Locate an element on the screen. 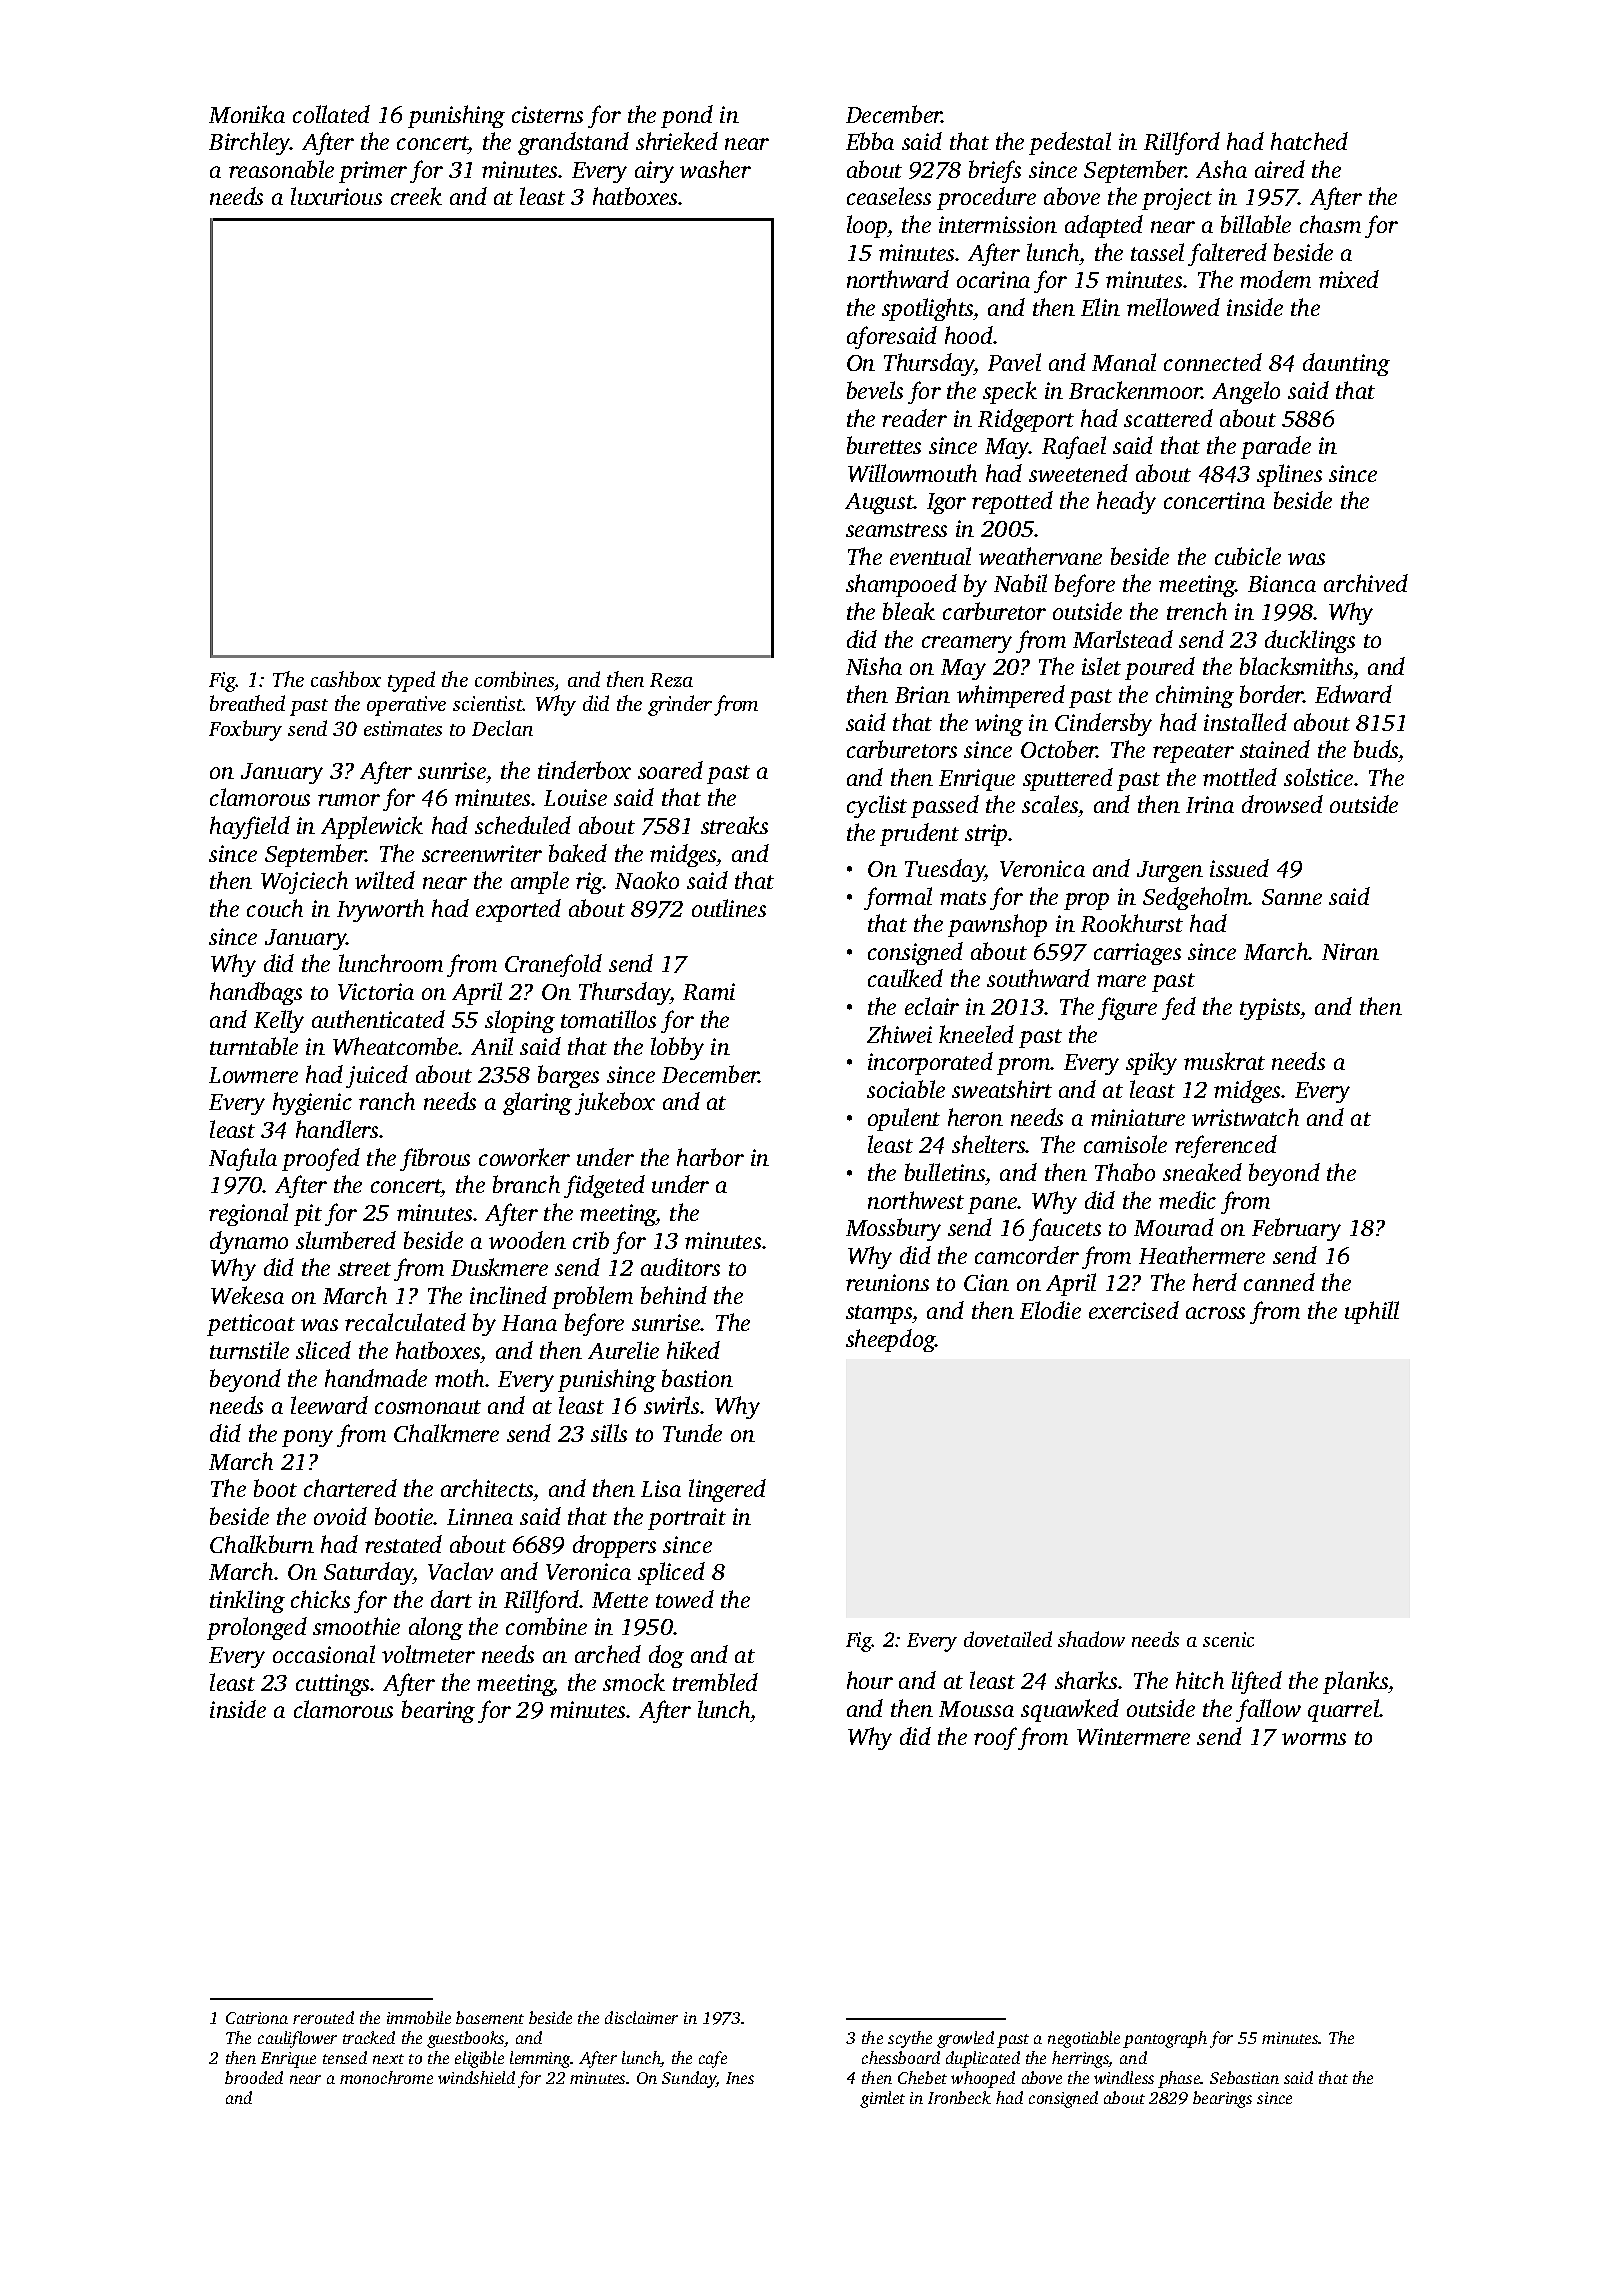 The height and width of the screenshot is (2292, 1620). pond is located at coordinates (687, 116).
